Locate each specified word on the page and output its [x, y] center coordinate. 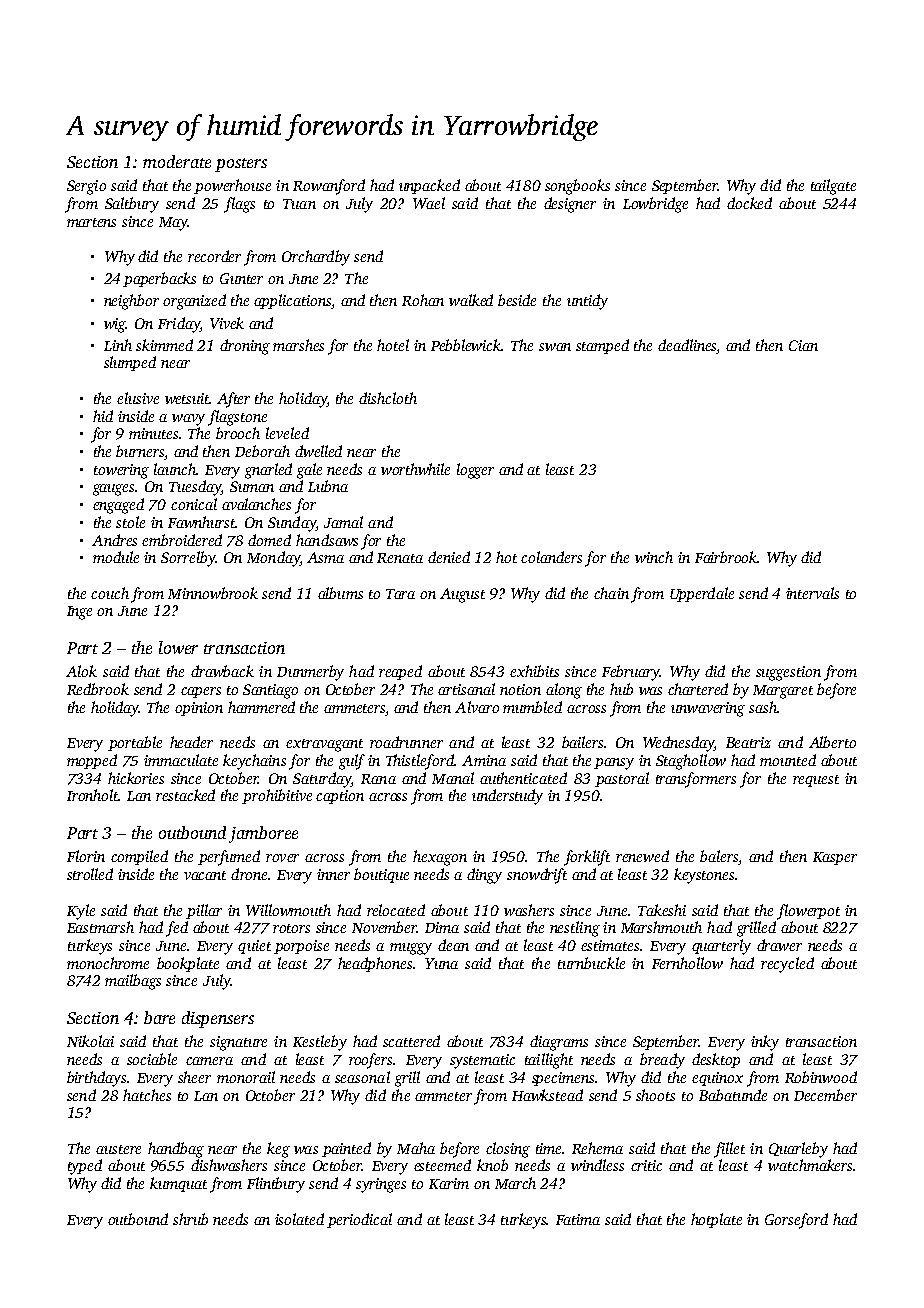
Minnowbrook [213, 593]
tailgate [833, 187]
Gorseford [796, 1221]
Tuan [299, 204]
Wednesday [678, 744]
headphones [375, 964]
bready [662, 1061]
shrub [190, 1219]
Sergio [86, 187]
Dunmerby [310, 673]
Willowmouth [288, 910]
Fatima [578, 1219]
